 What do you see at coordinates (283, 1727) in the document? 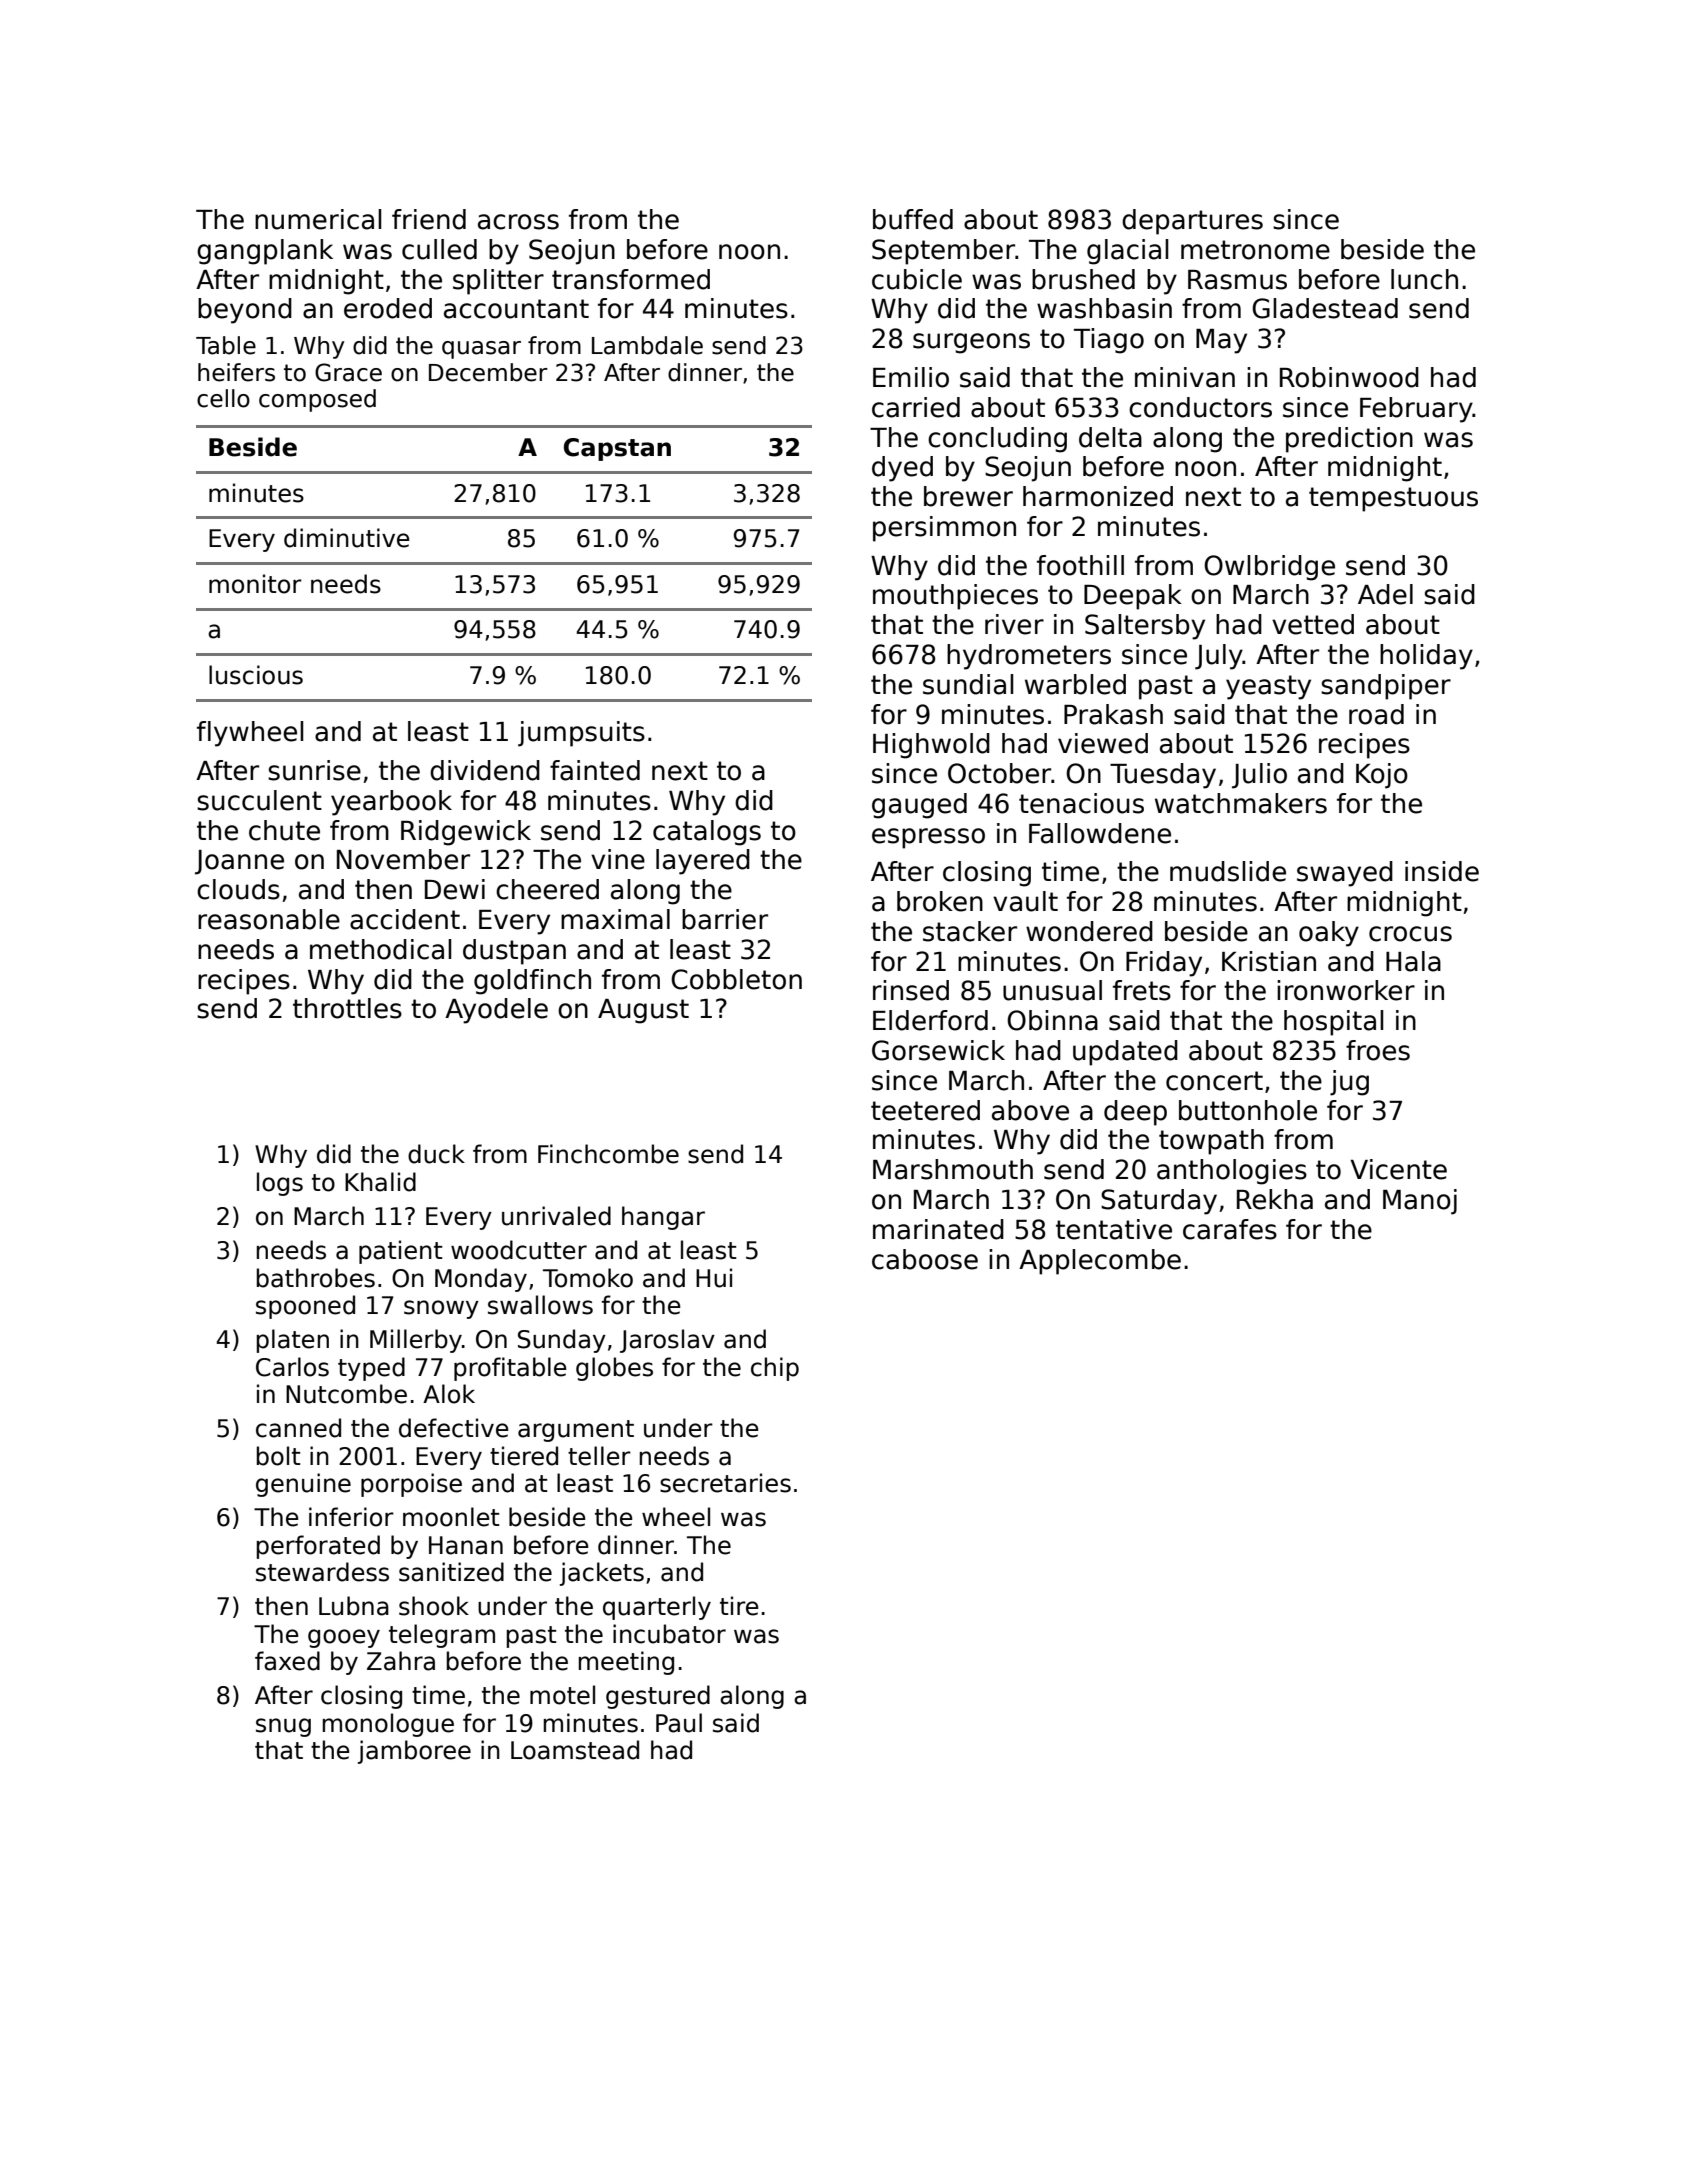
I see `snug` at bounding box center [283, 1727].
